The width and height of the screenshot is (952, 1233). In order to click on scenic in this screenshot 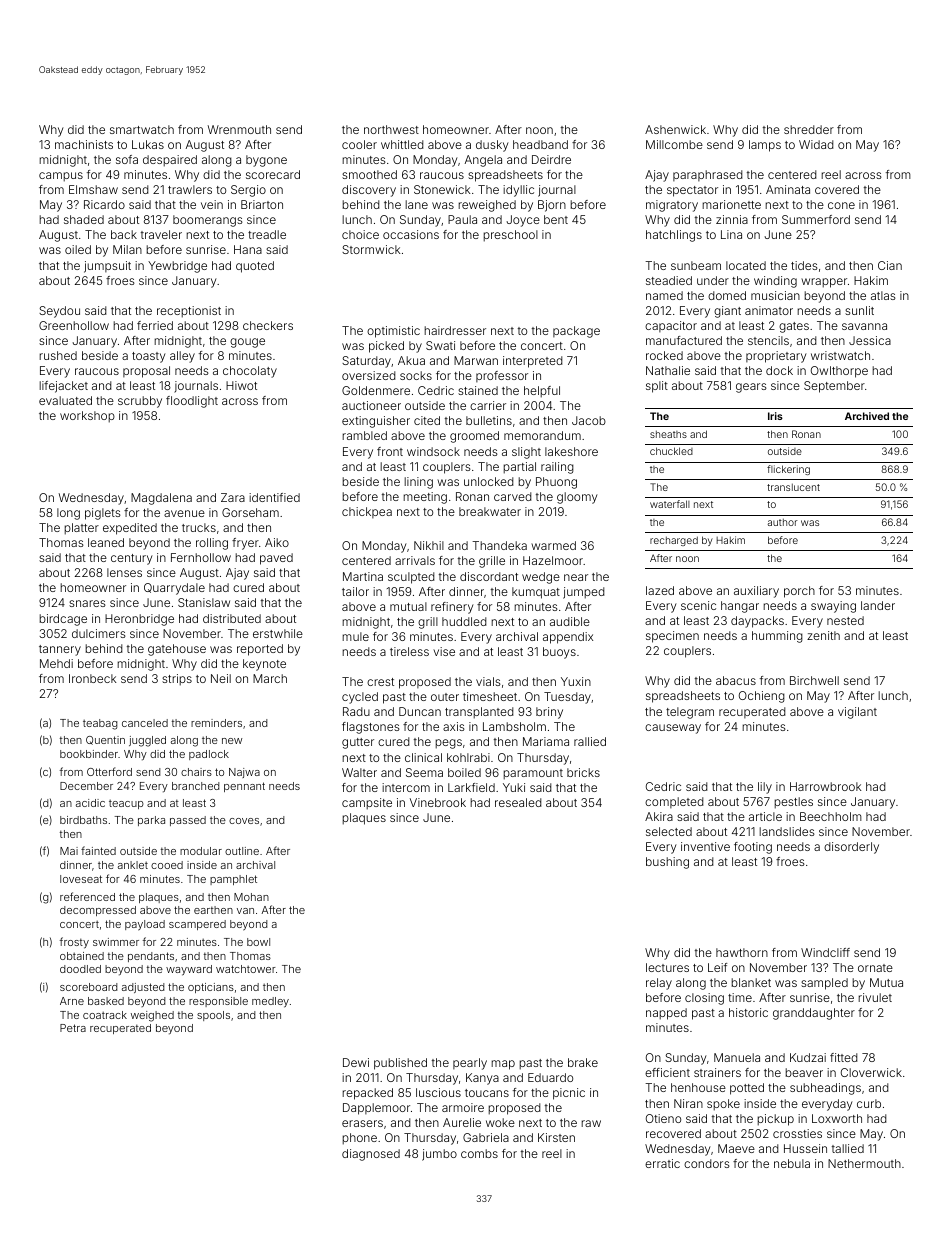, I will do `click(698, 605)`.
